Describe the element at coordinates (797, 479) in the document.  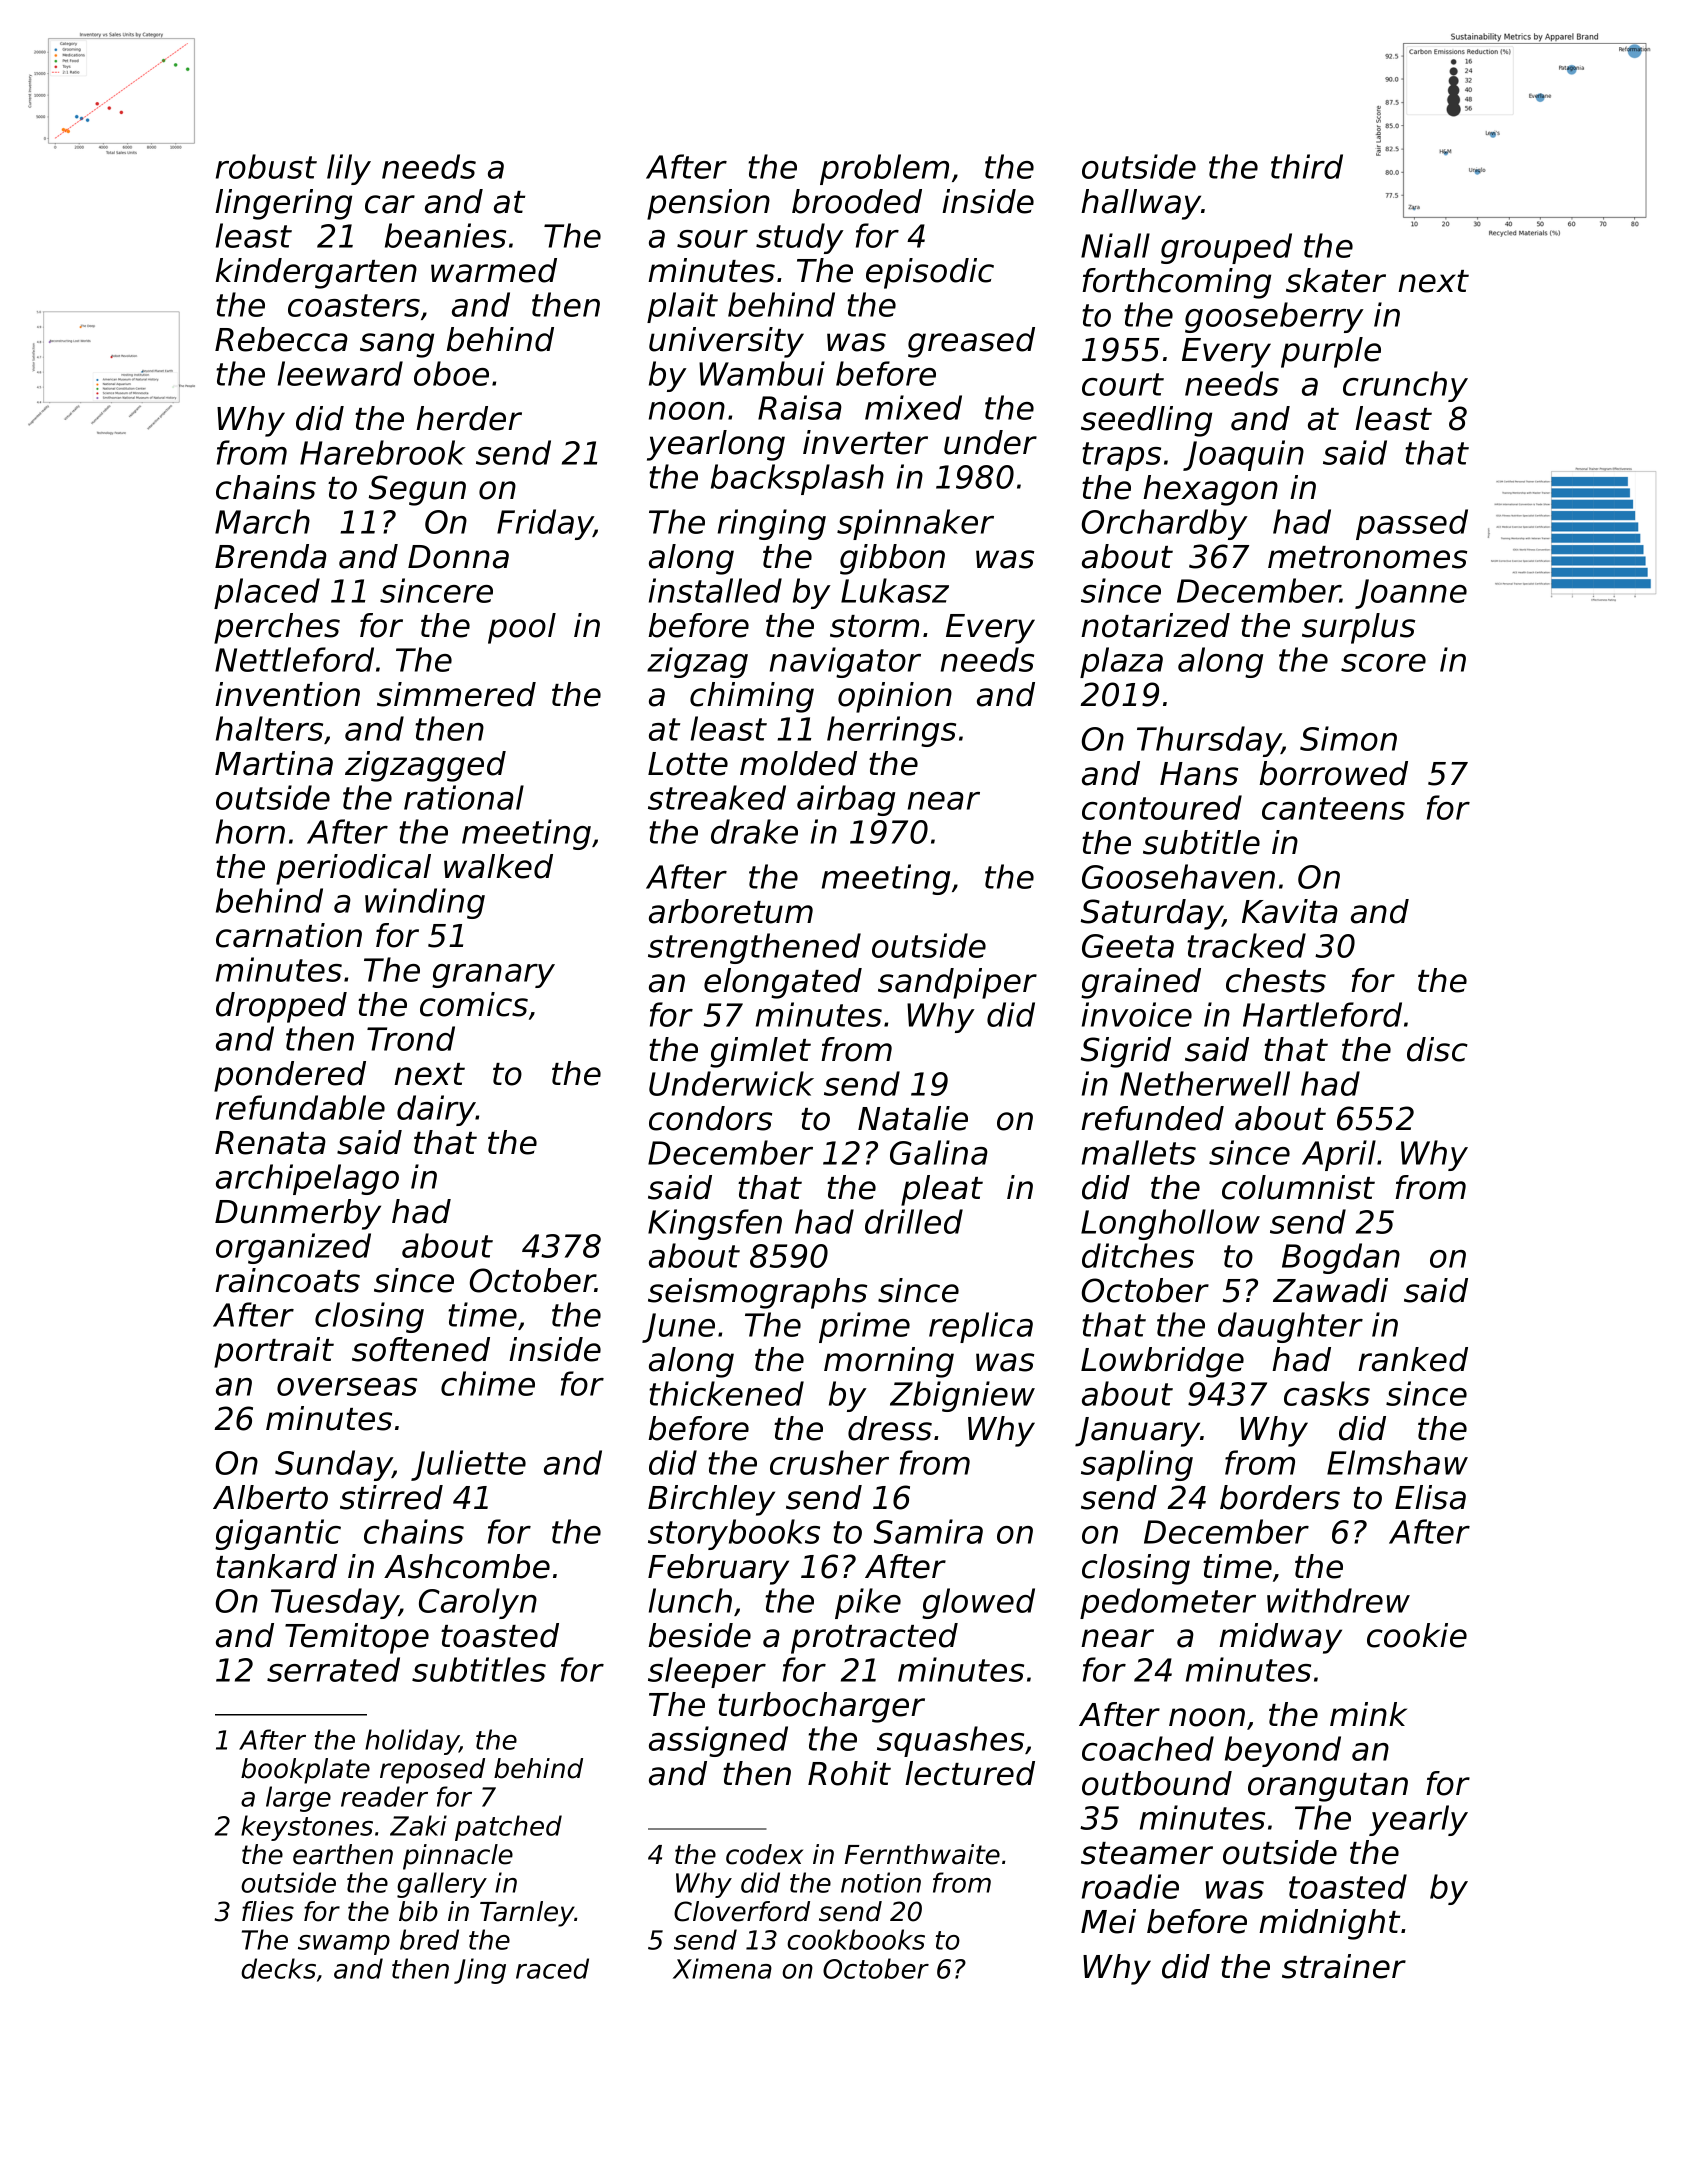
I see `backsplash` at that location.
